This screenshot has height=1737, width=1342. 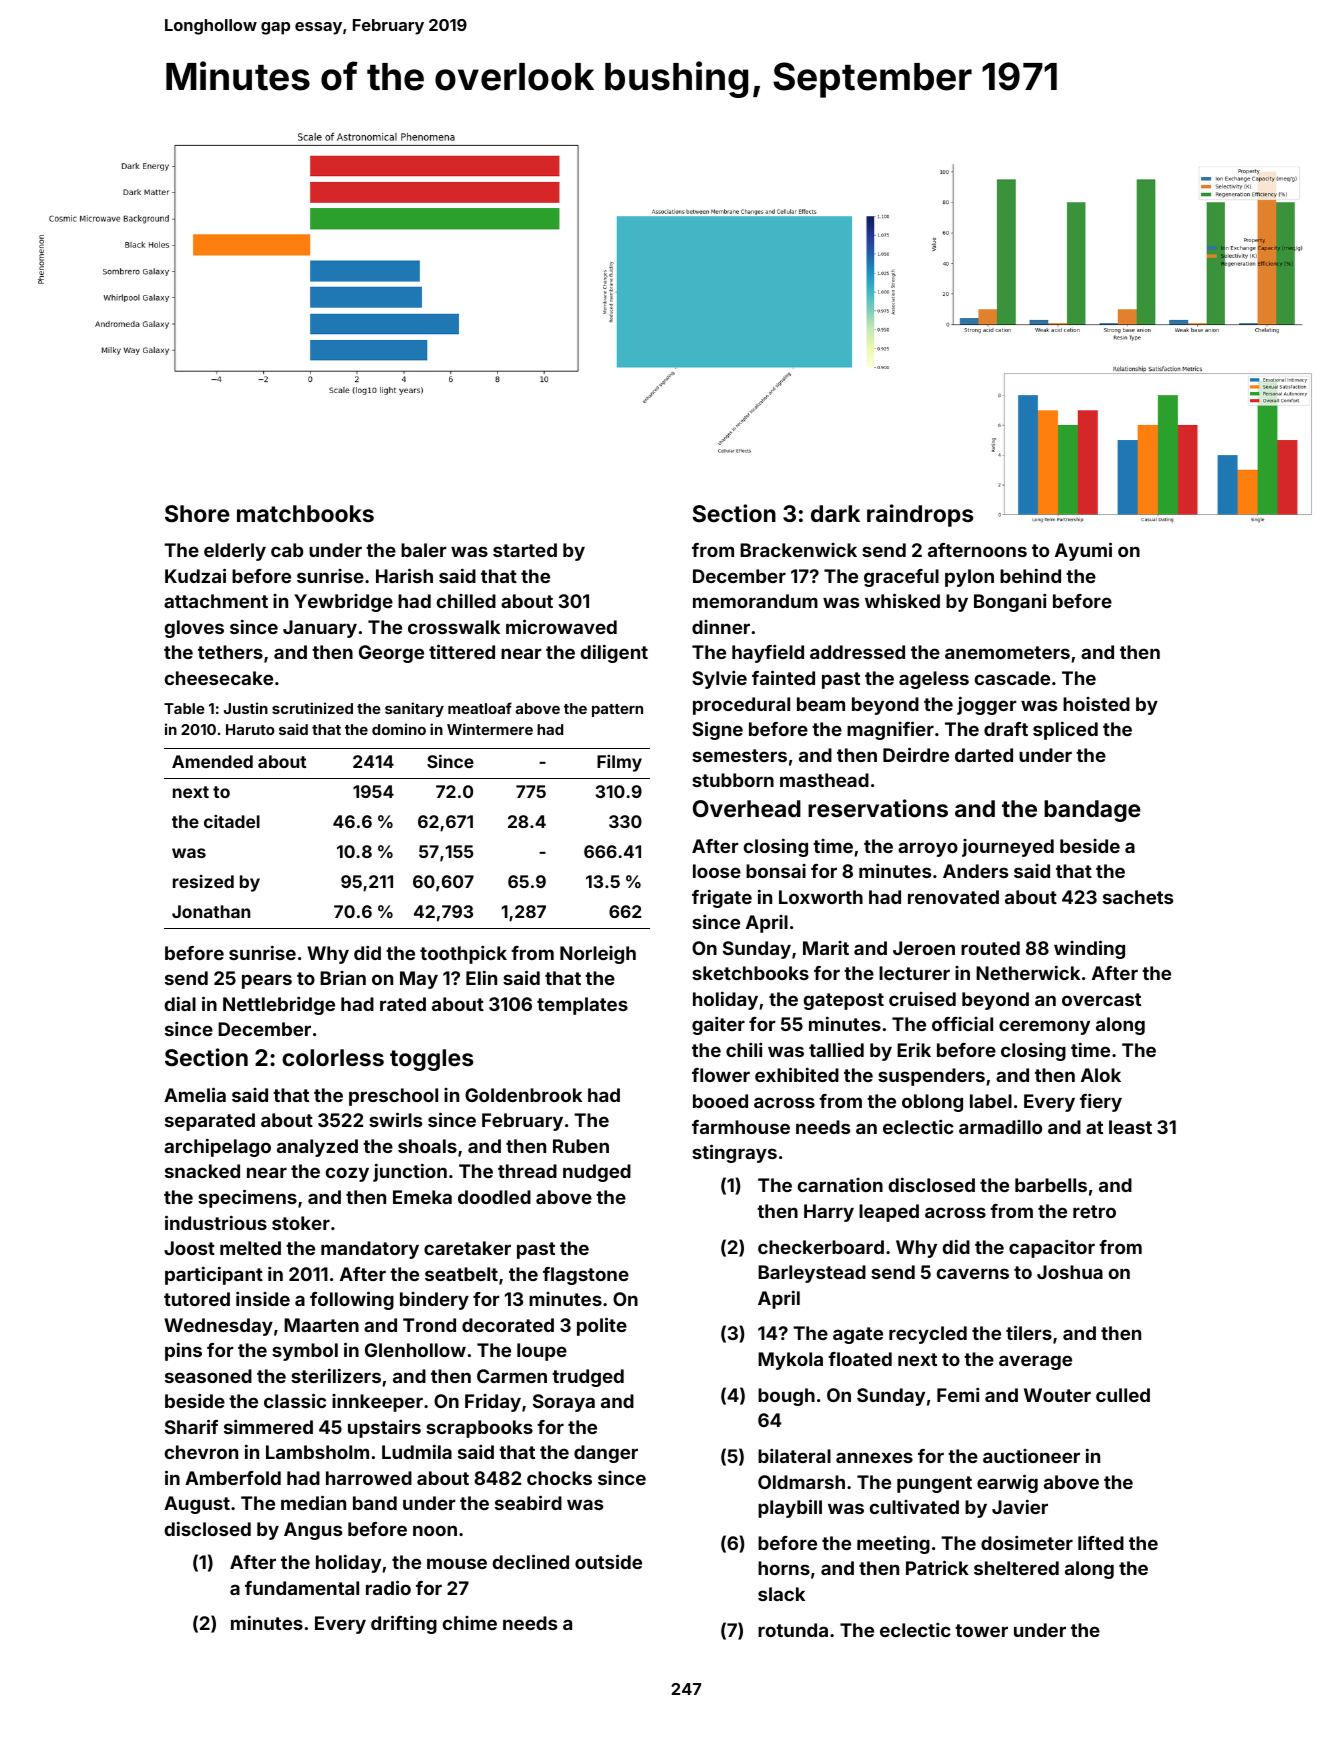 What do you see at coordinates (305, 513) in the screenshot?
I see `matchbooks` at bounding box center [305, 513].
